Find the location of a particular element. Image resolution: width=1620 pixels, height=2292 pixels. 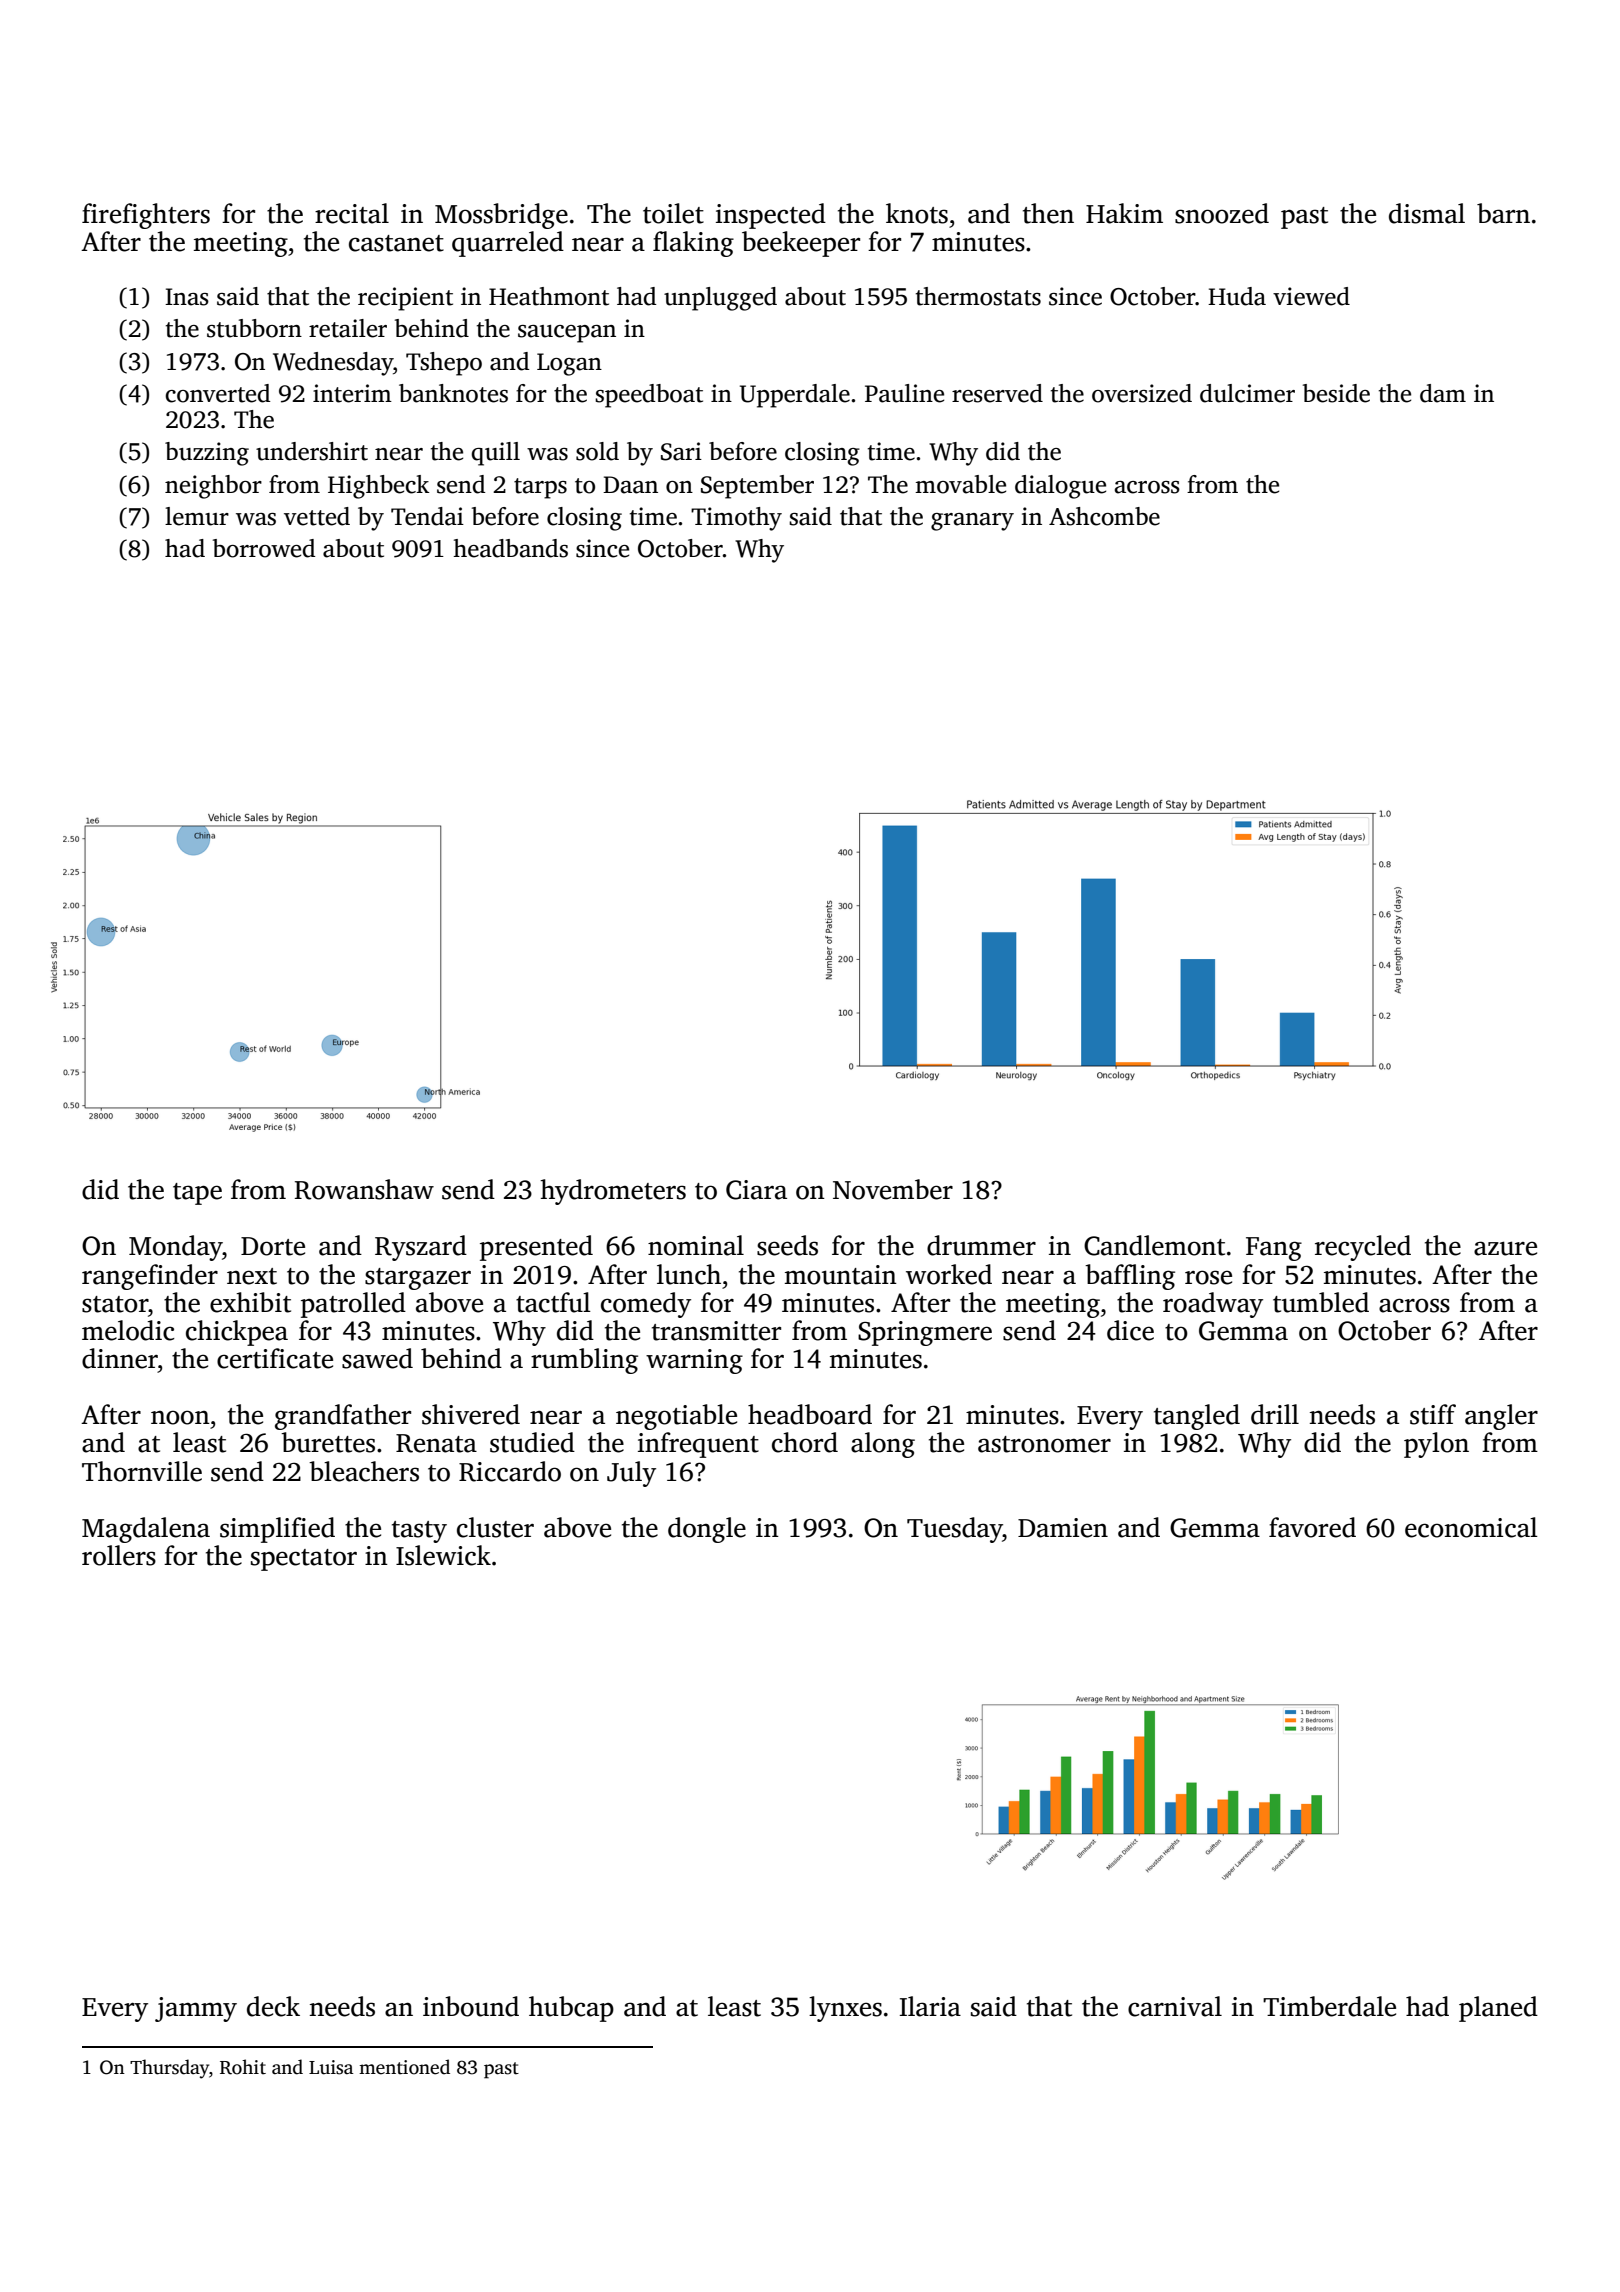

Riccardo is located at coordinates (510, 1471).
